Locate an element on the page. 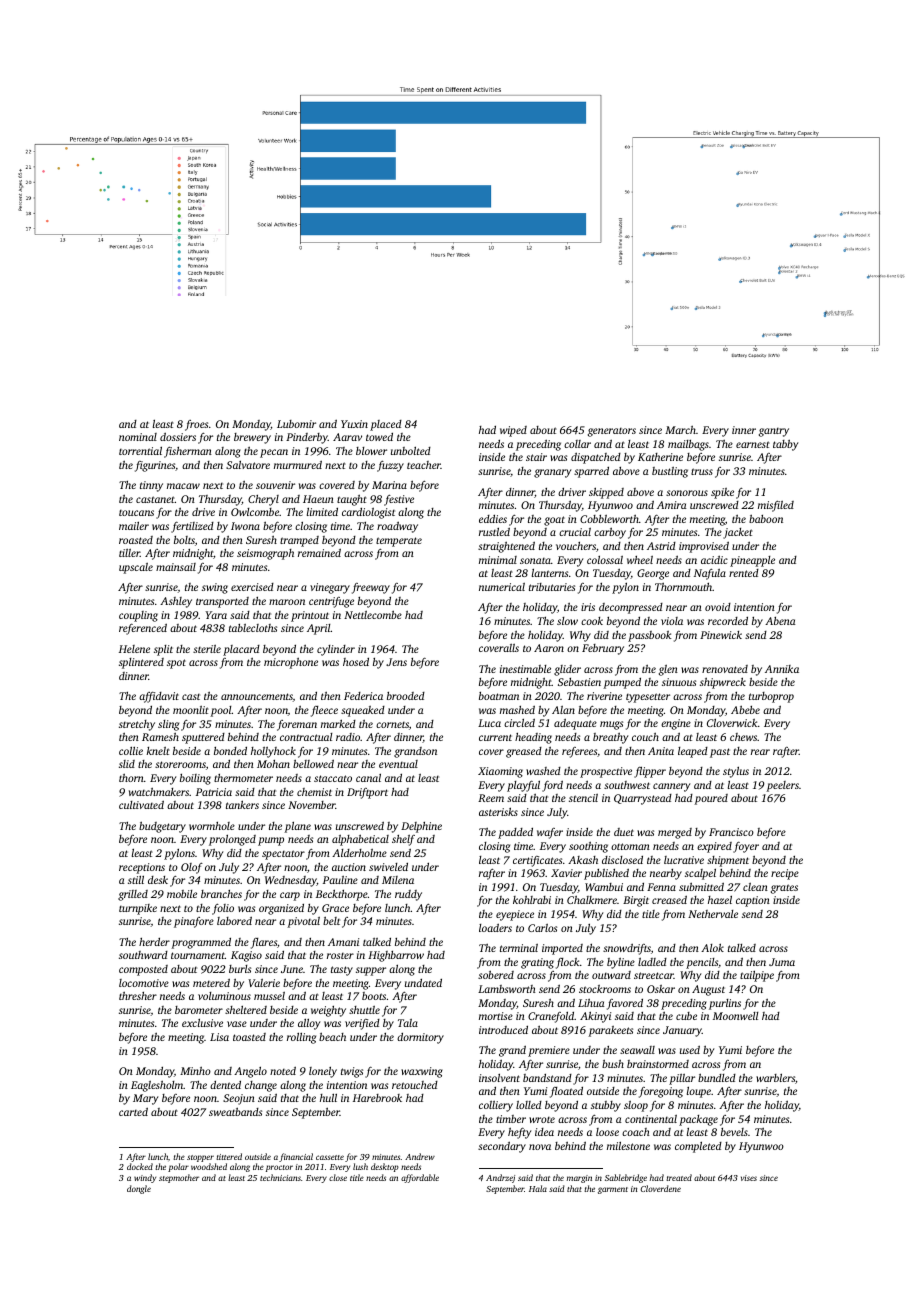  ovoid is located at coordinates (718, 607).
